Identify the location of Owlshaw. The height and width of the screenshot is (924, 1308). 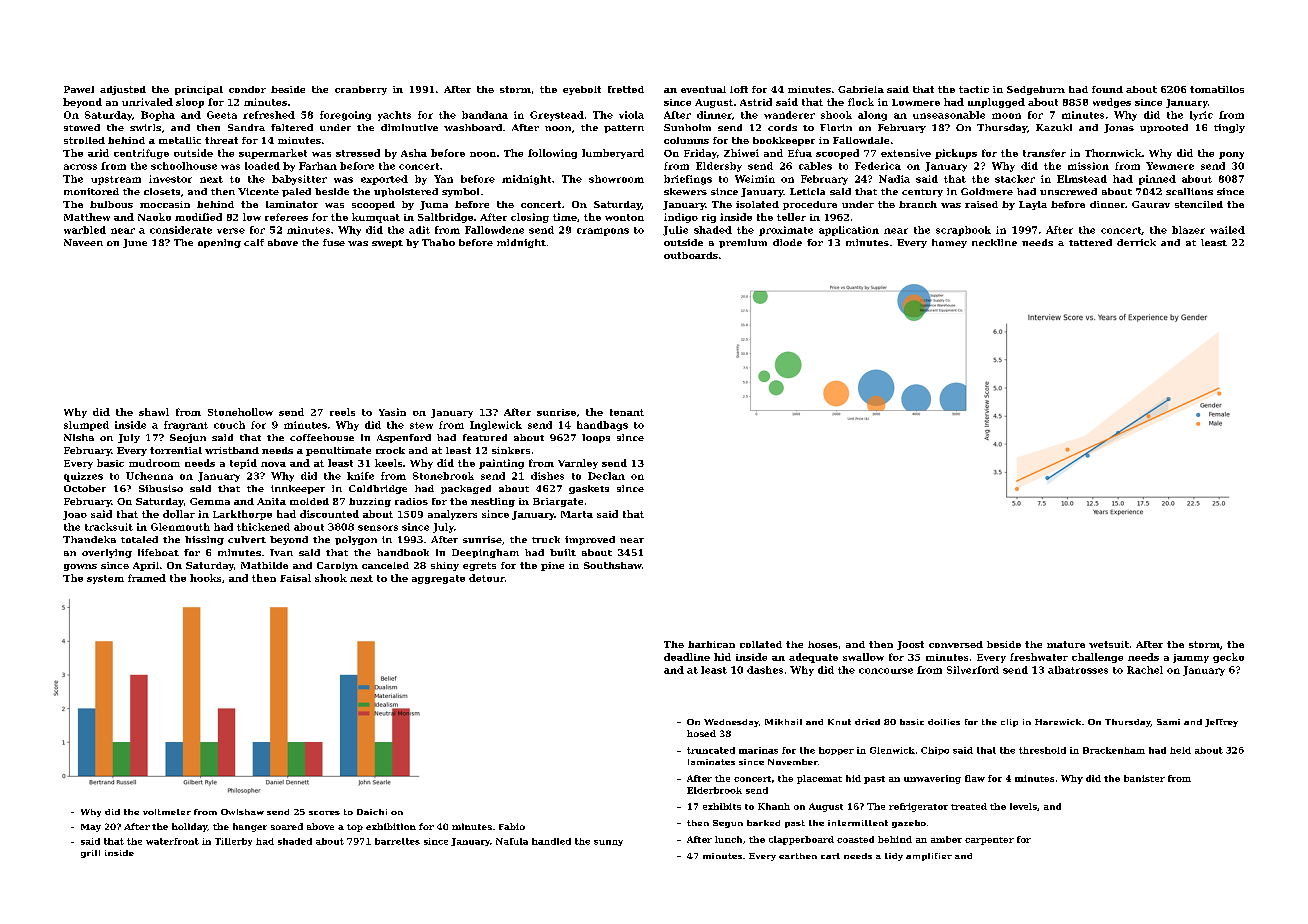
(242, 812).
